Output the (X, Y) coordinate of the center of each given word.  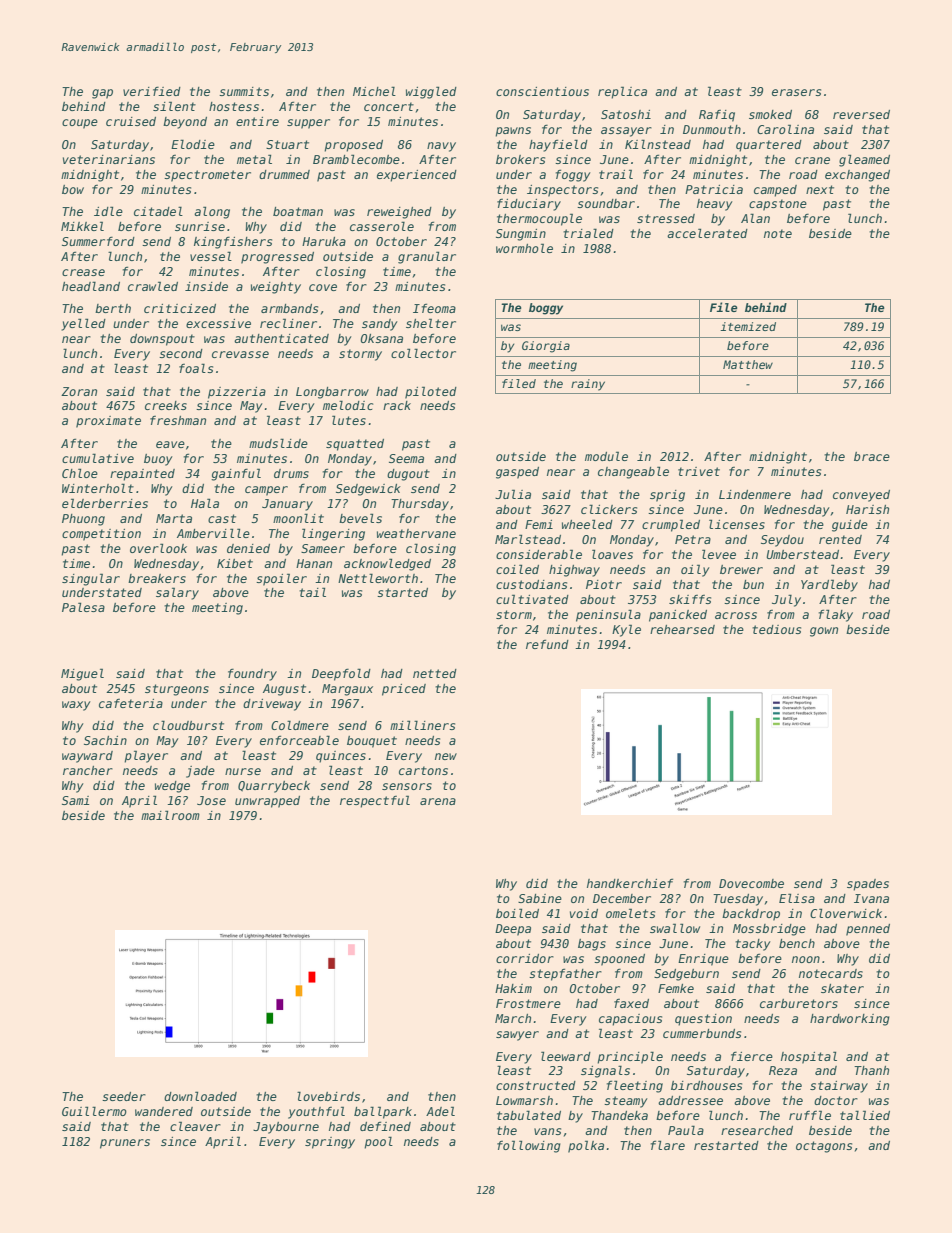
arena (438, 801)
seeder (124, 1096)
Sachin (105, 740)
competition (101, 535)
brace (872, 456)
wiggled (431, 92)
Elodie (193, 144)
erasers (796, 92)
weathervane (416, 533)
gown (824, 632)
